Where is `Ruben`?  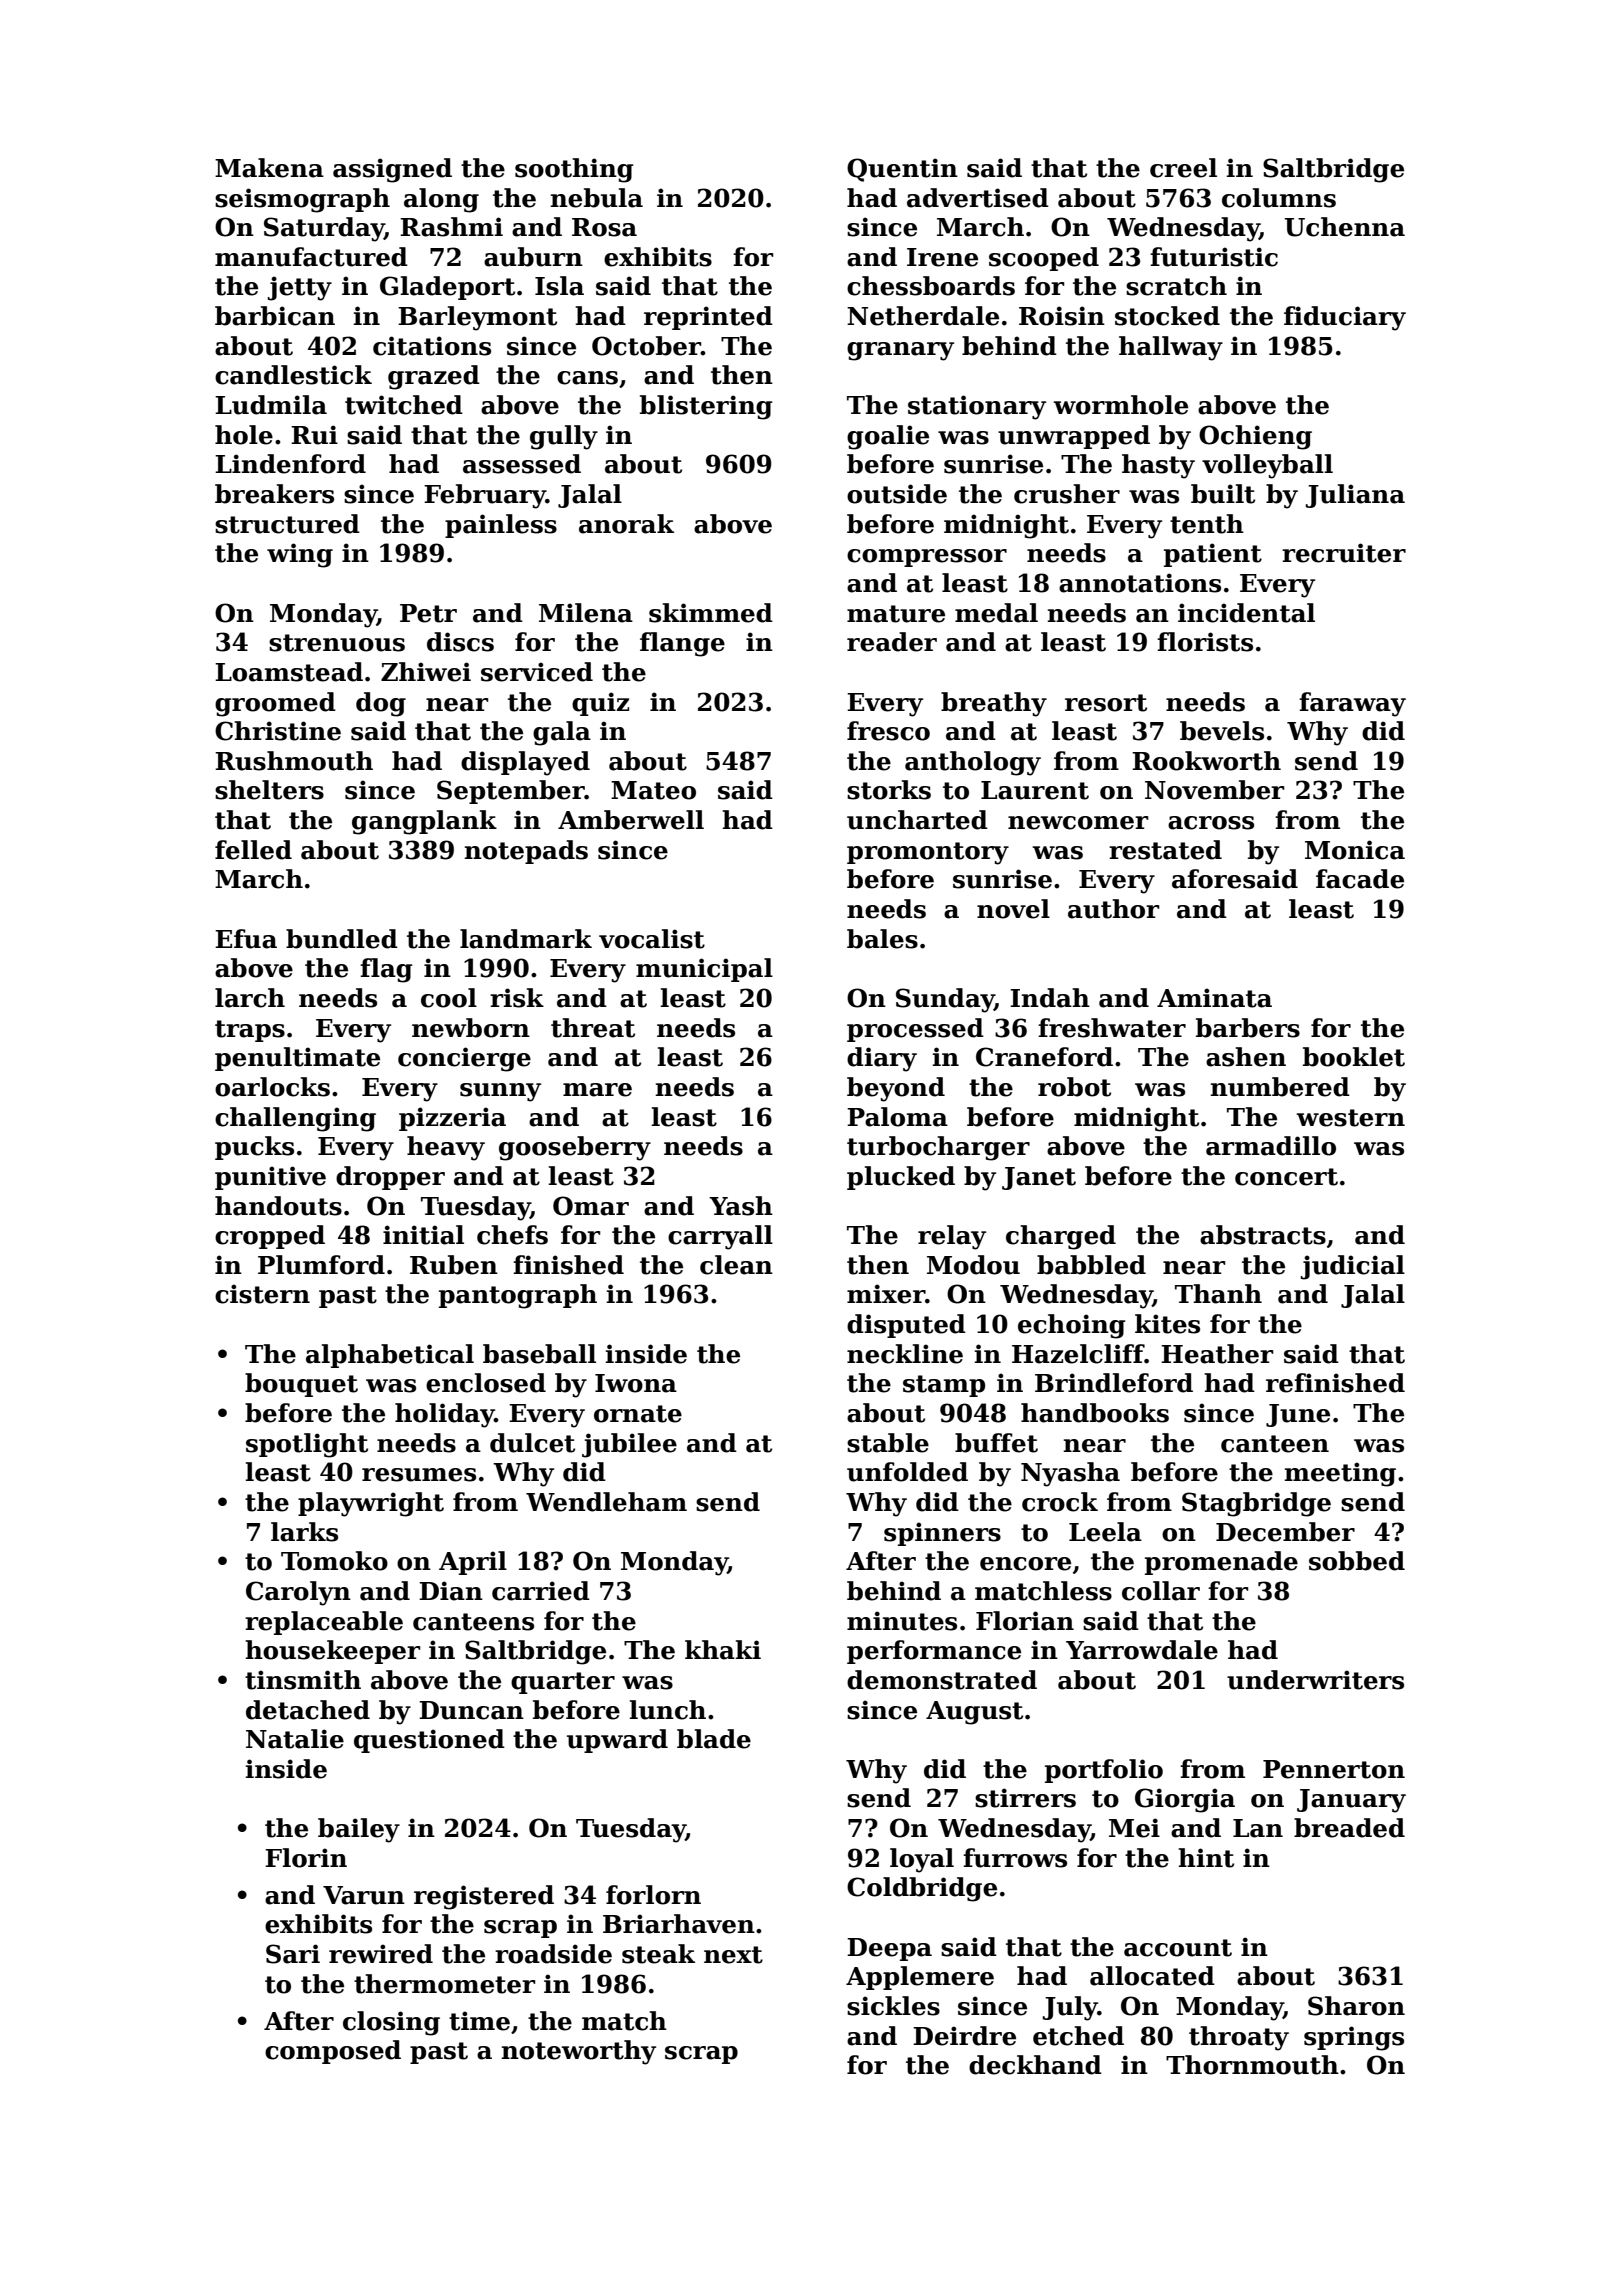 Ruben is located at coordinates (454, 1265).
